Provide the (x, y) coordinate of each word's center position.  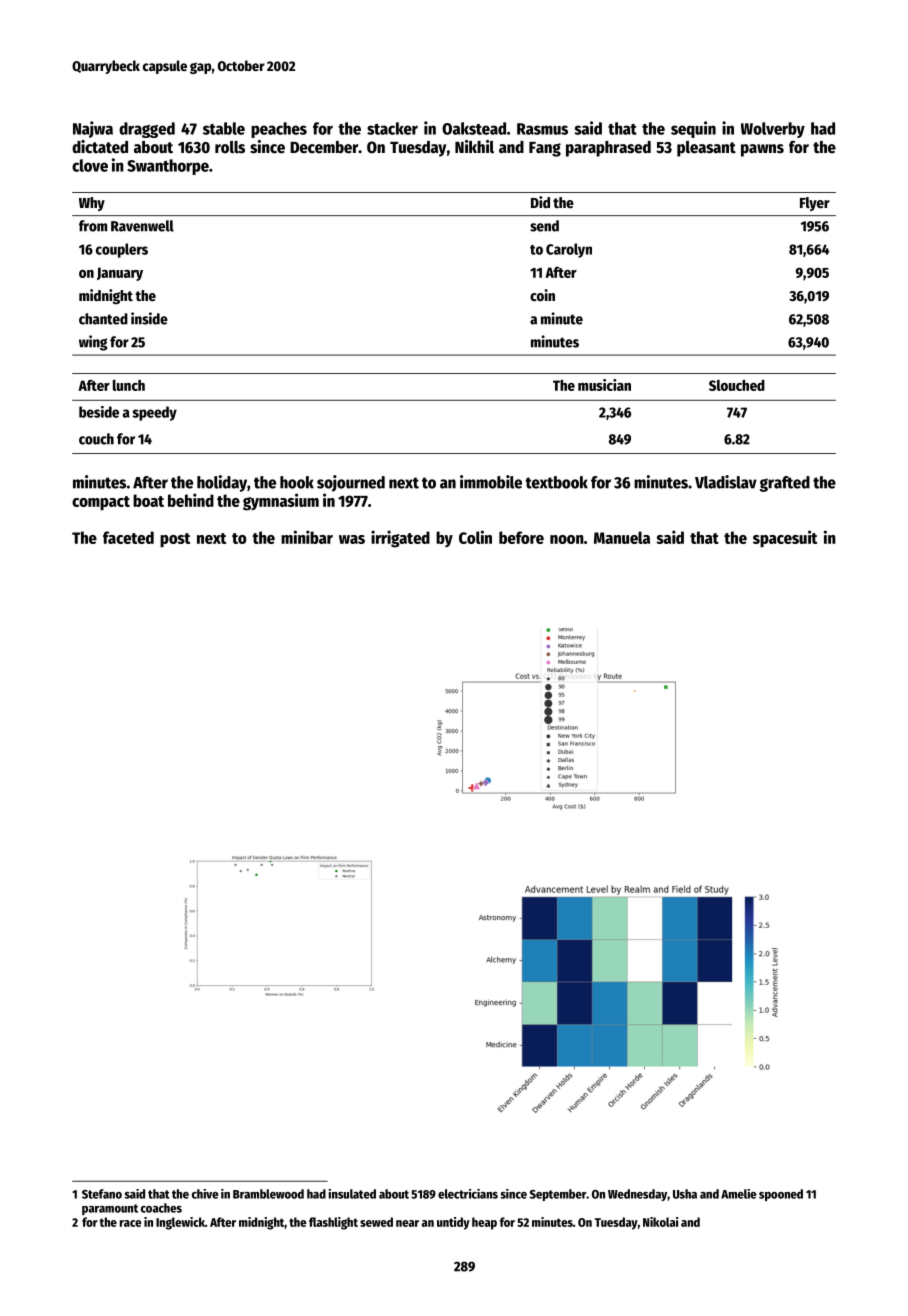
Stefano (102, 1194)
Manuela (622, 537)
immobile (491, 482)
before (521, 537)
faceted (128, 537)
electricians (468, 1194)
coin (542, 295)
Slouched (737, 385)
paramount (110, 1209)
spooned (781, 1195)
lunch (129, 385)
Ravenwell (142, 226)
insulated (352, 1194)
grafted (784, 484)
